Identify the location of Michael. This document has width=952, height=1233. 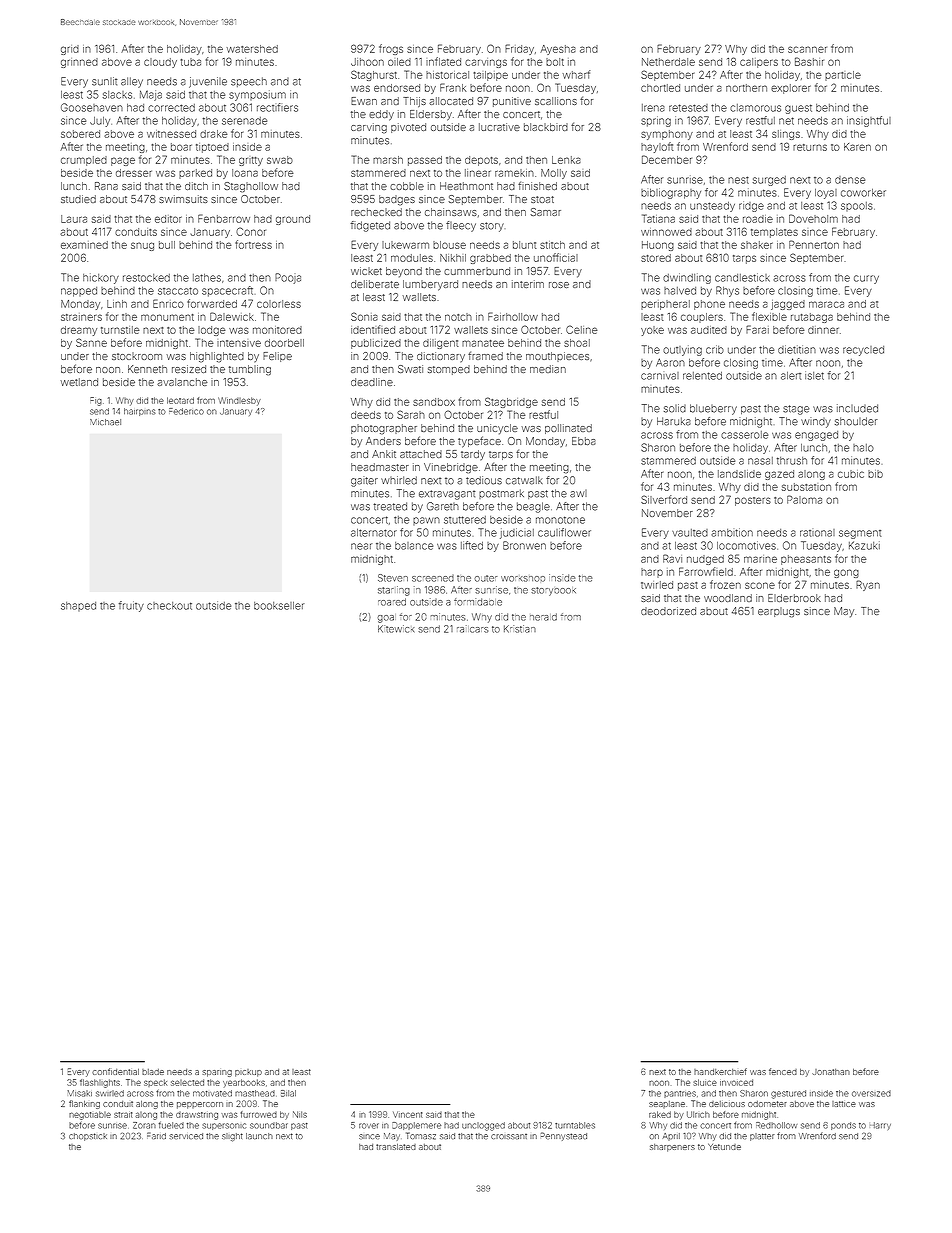
(105, 422).
